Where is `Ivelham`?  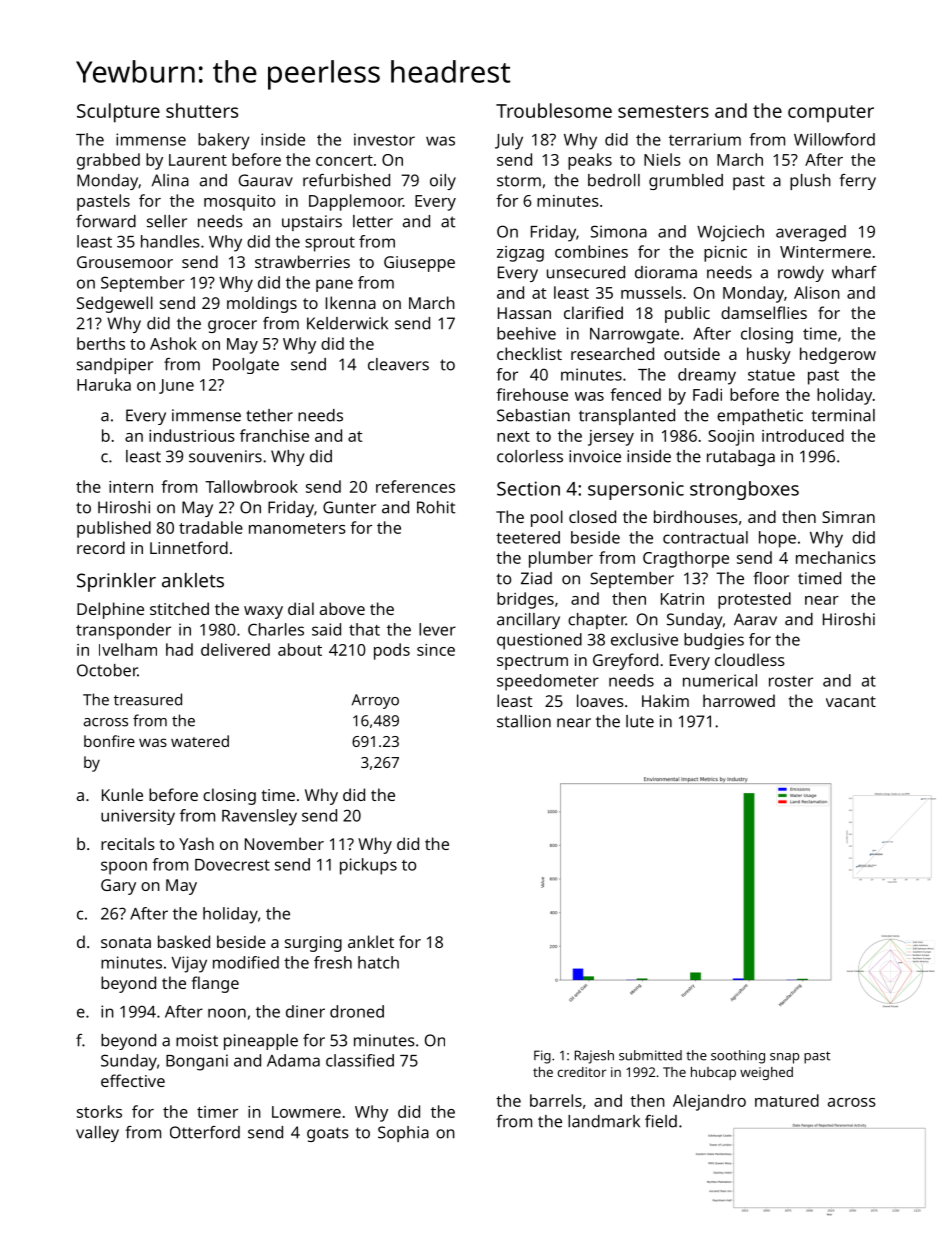
Ivelham is located at coordinates (128, 649).
